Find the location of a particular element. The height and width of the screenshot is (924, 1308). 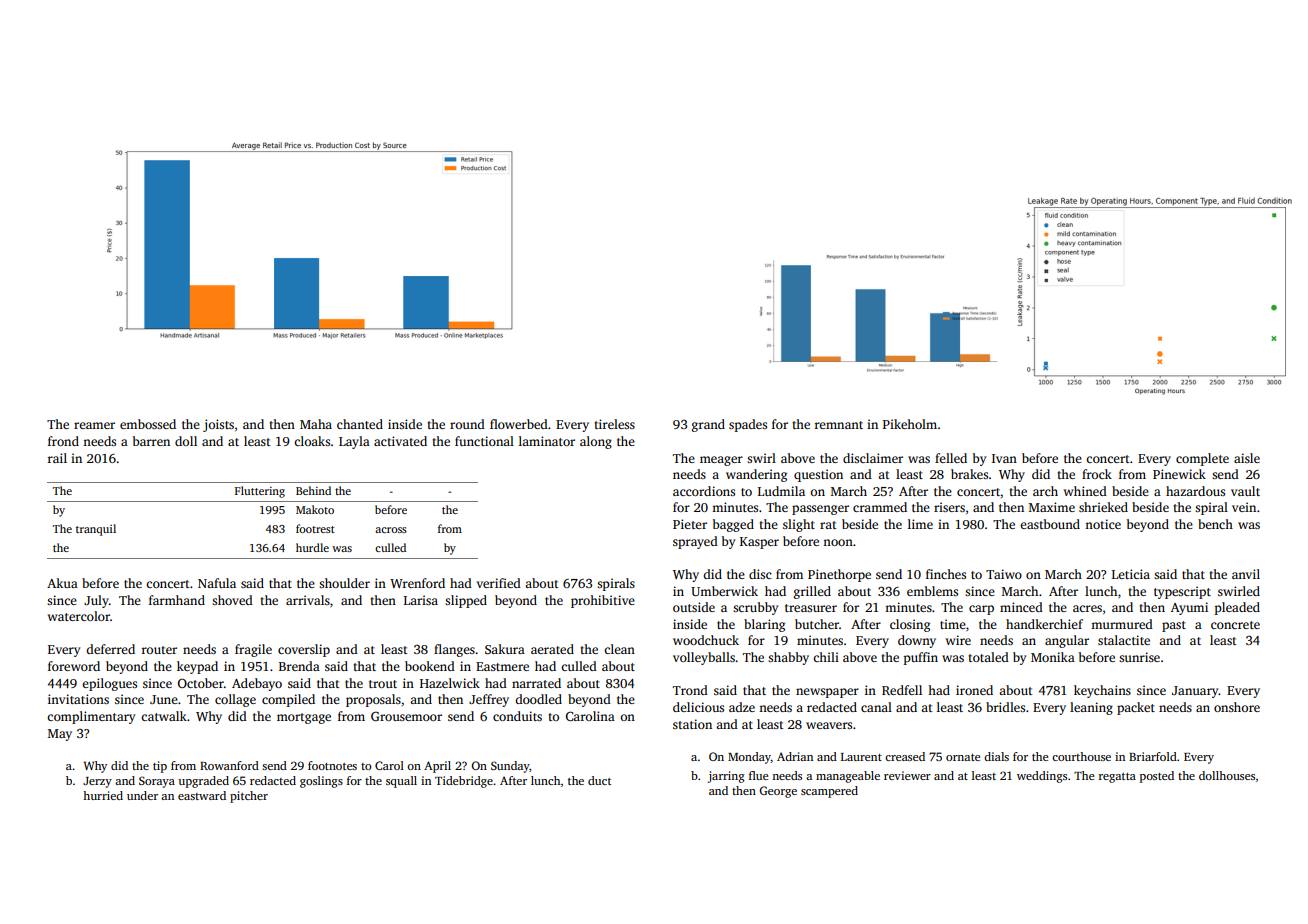

Pikeholm is located at coordinates (910, 424).
